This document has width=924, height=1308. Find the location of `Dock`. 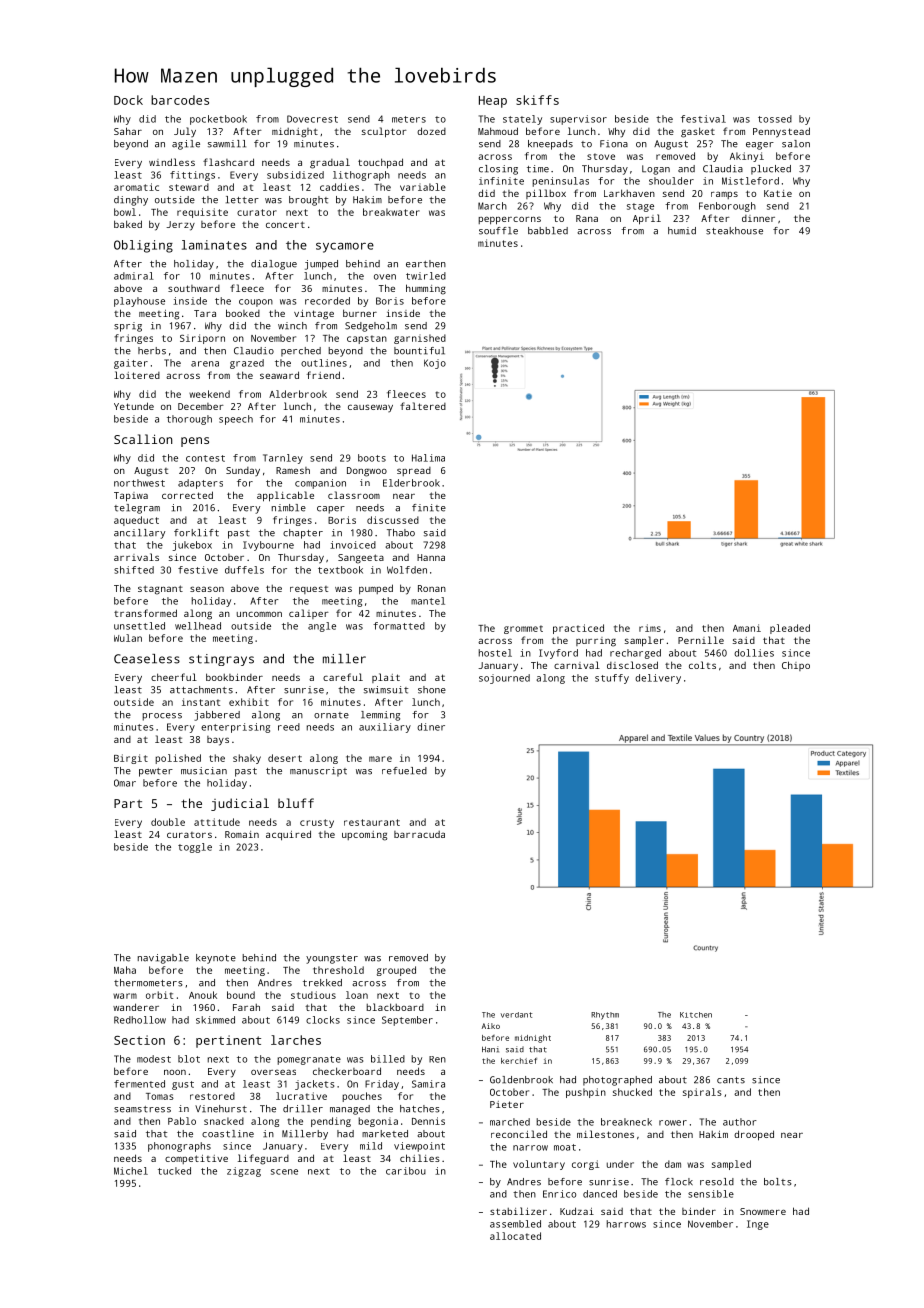

Dock is located at coordinates (128, 100).
